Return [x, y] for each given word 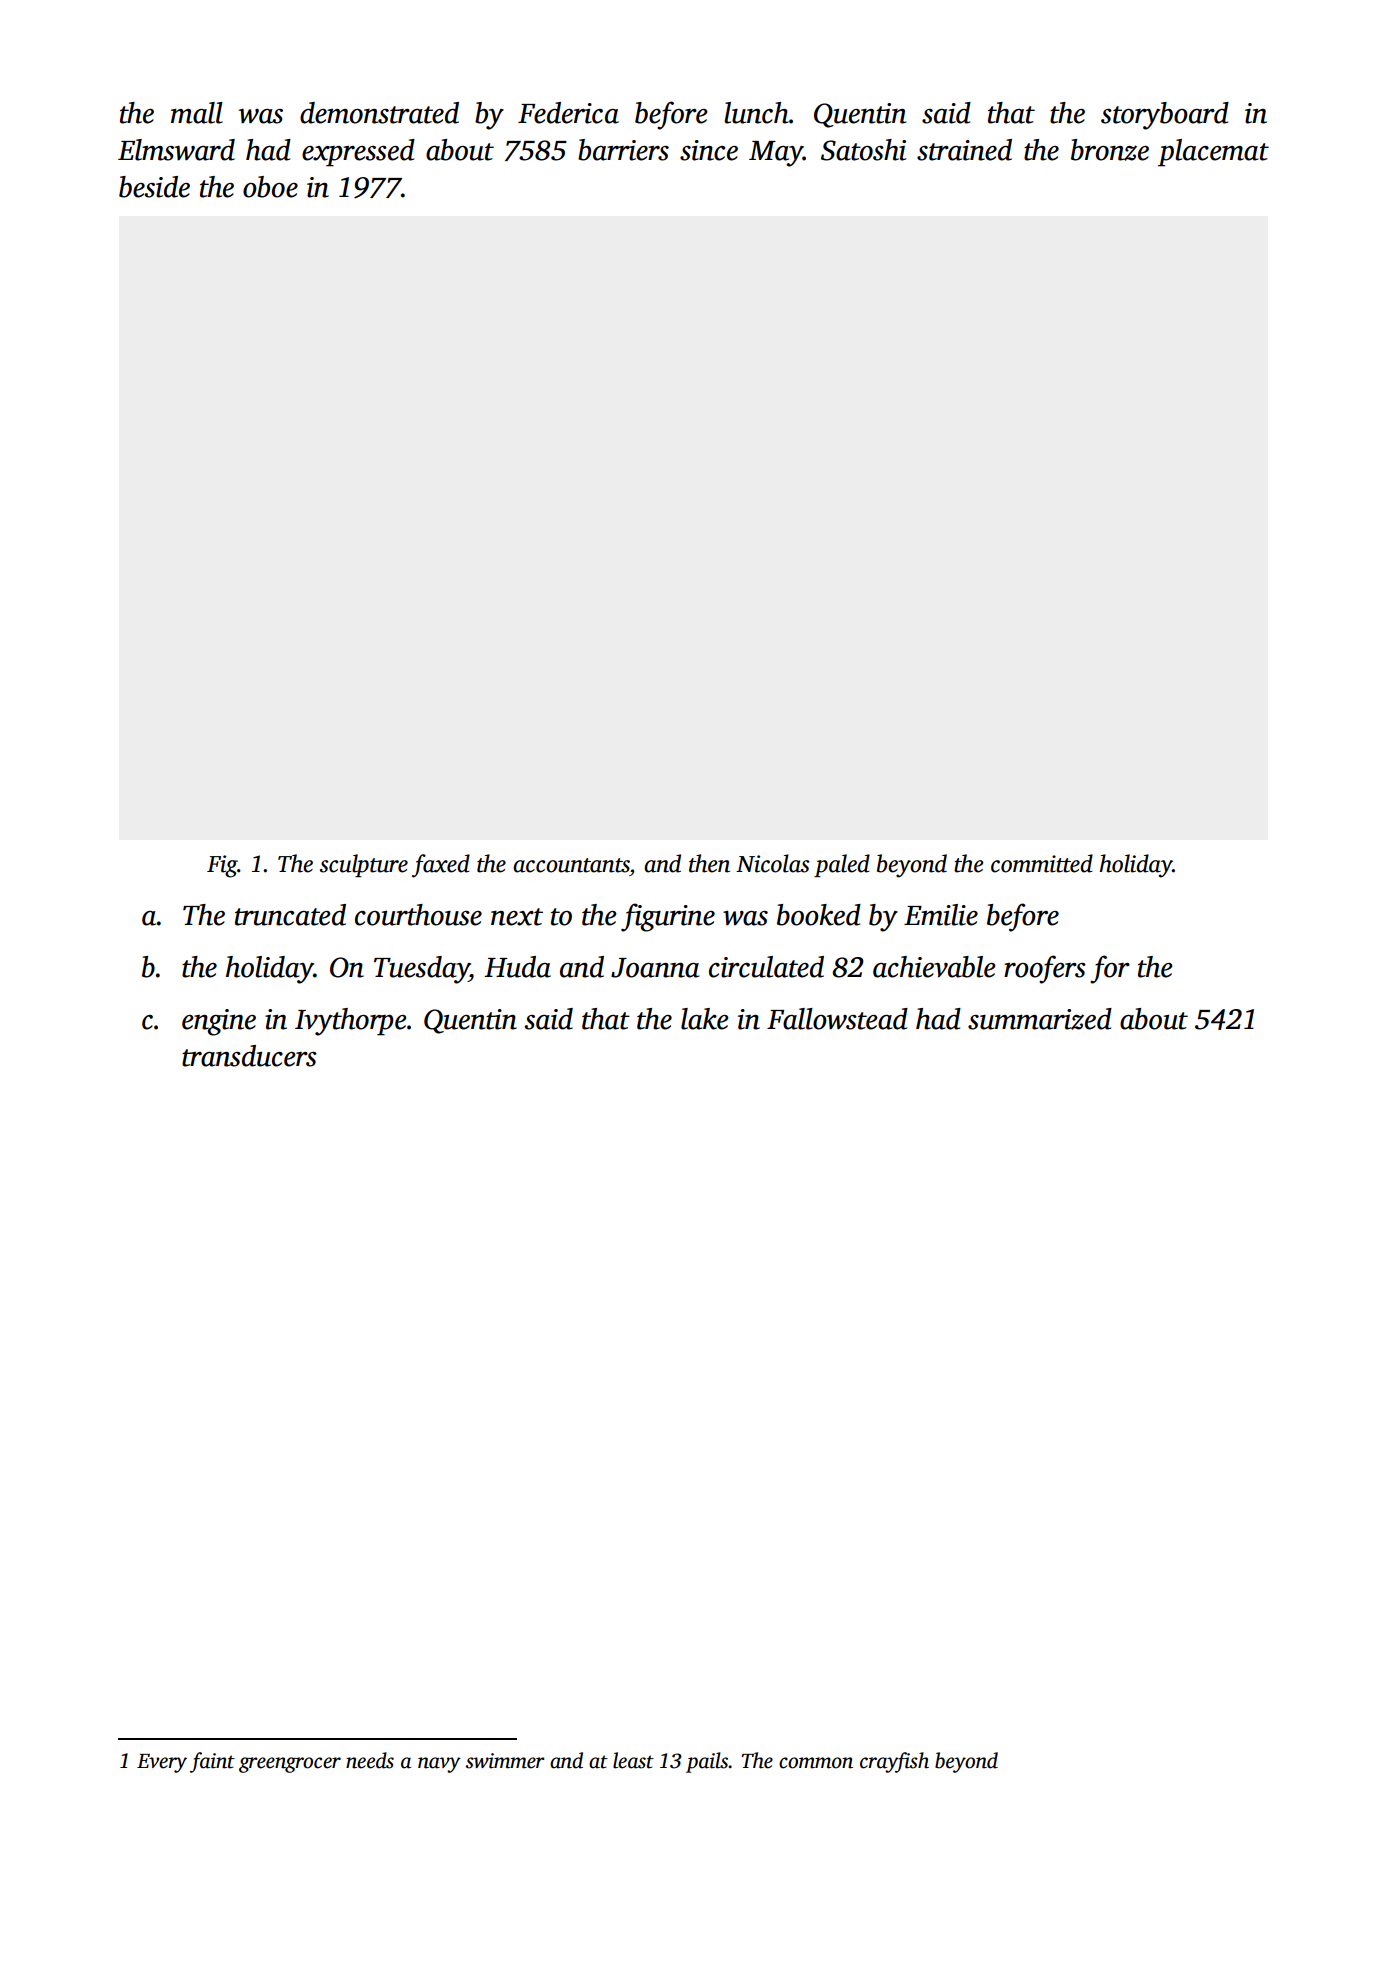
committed [1042, 863]
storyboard [1165, 116]
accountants [571, 865]
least [633, 1760]
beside [154, 187]
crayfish [894, 1762]
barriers [623, 150]
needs [370, 1760]
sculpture [364, 865]
